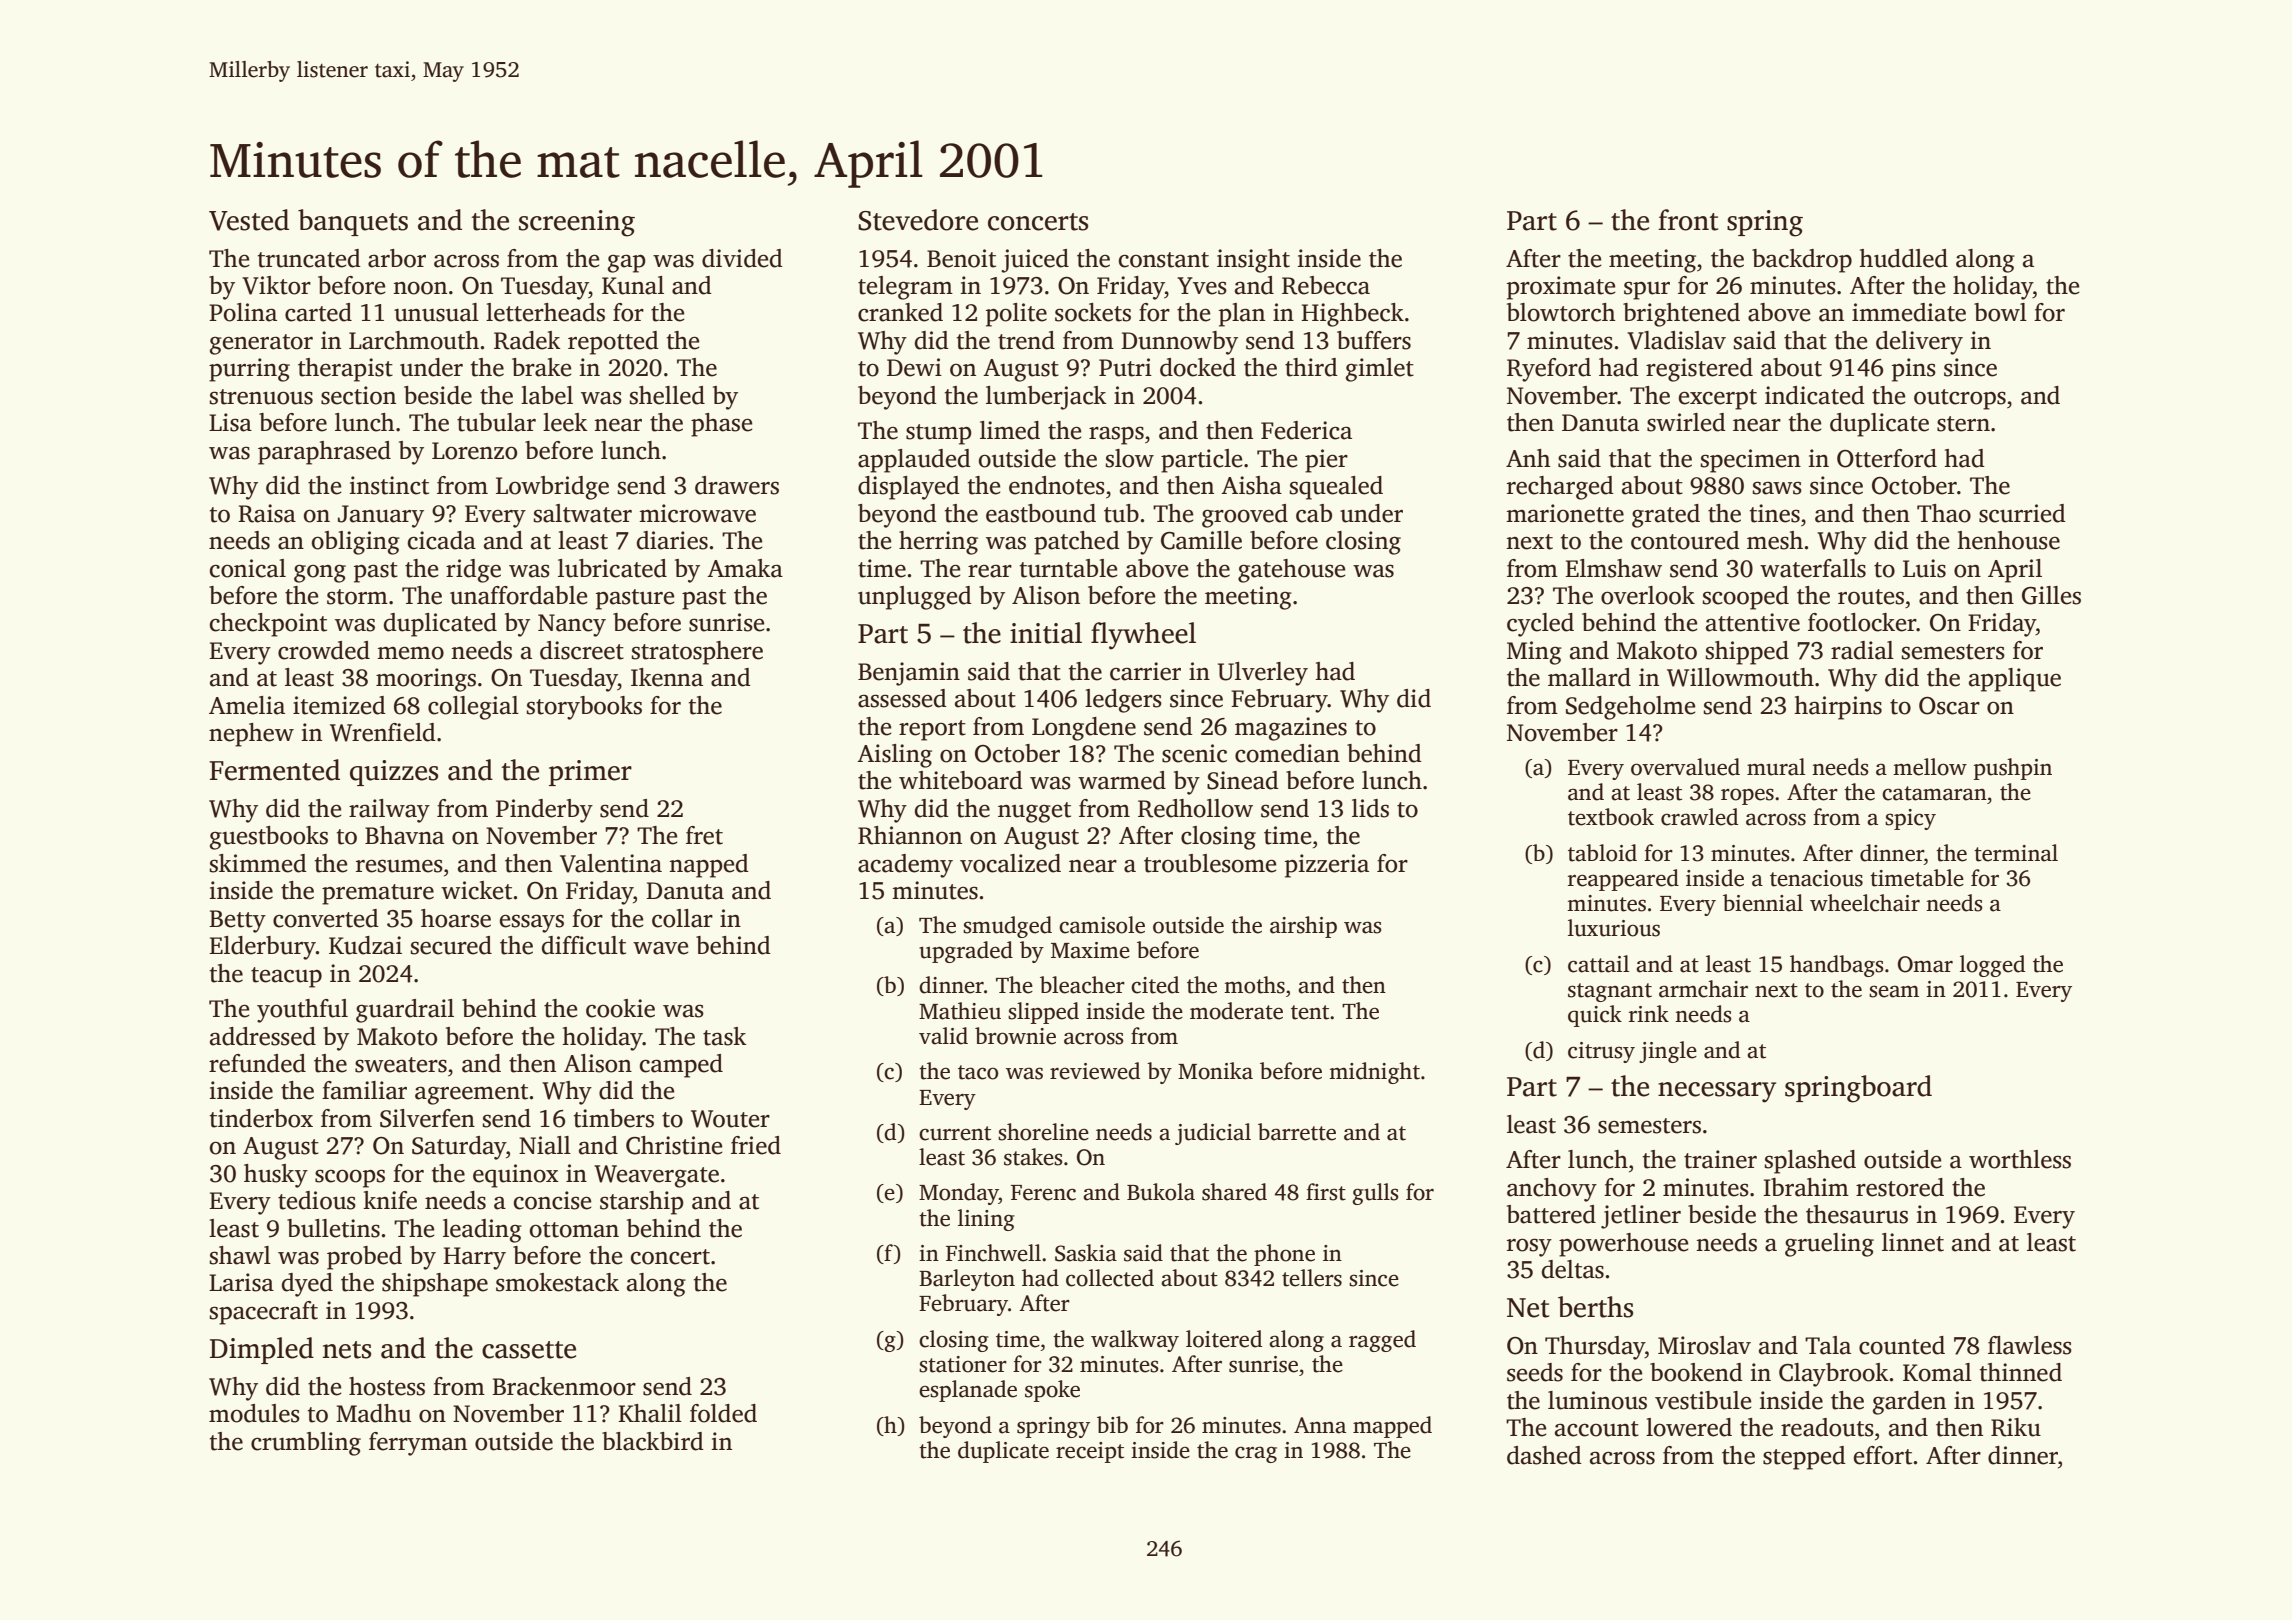  Describe the element at coordinates (268, 625) in the image. I see `checkpoint` at that location.
